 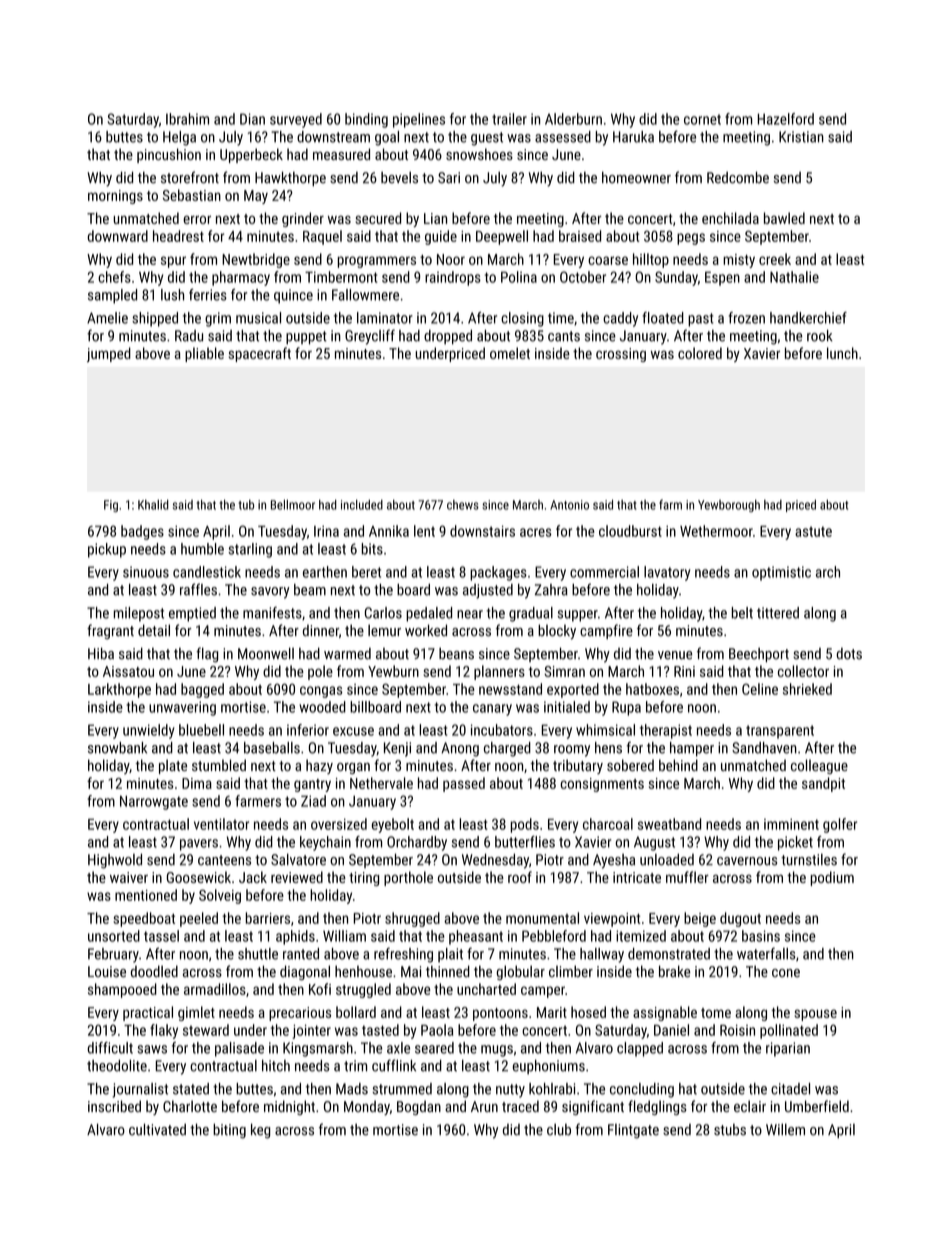 I want to click on Ibrahim, so click(x=187, y=119).
